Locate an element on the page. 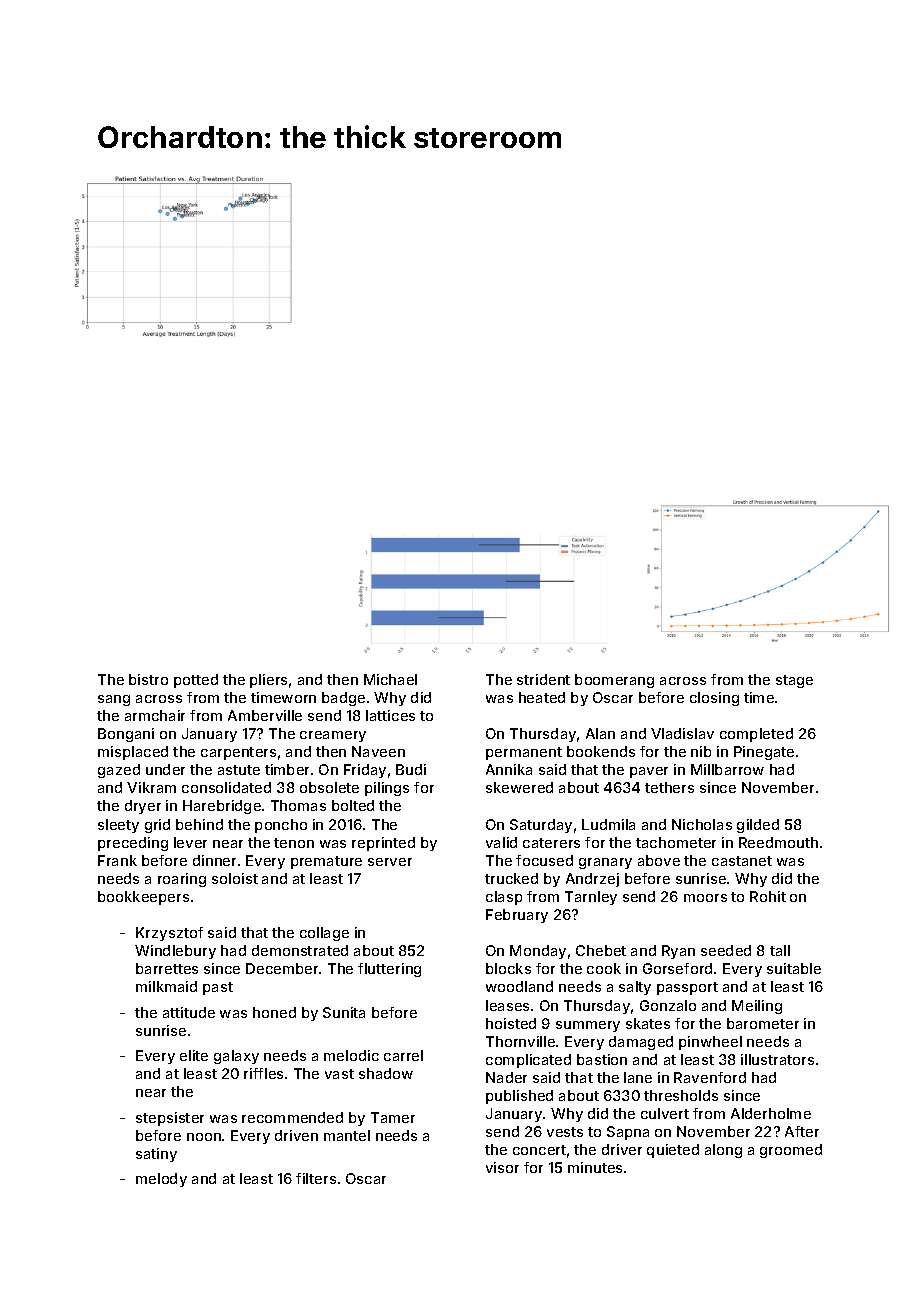 This document has width=924, height=1314. filters is located at coordinates (316, 1178).
